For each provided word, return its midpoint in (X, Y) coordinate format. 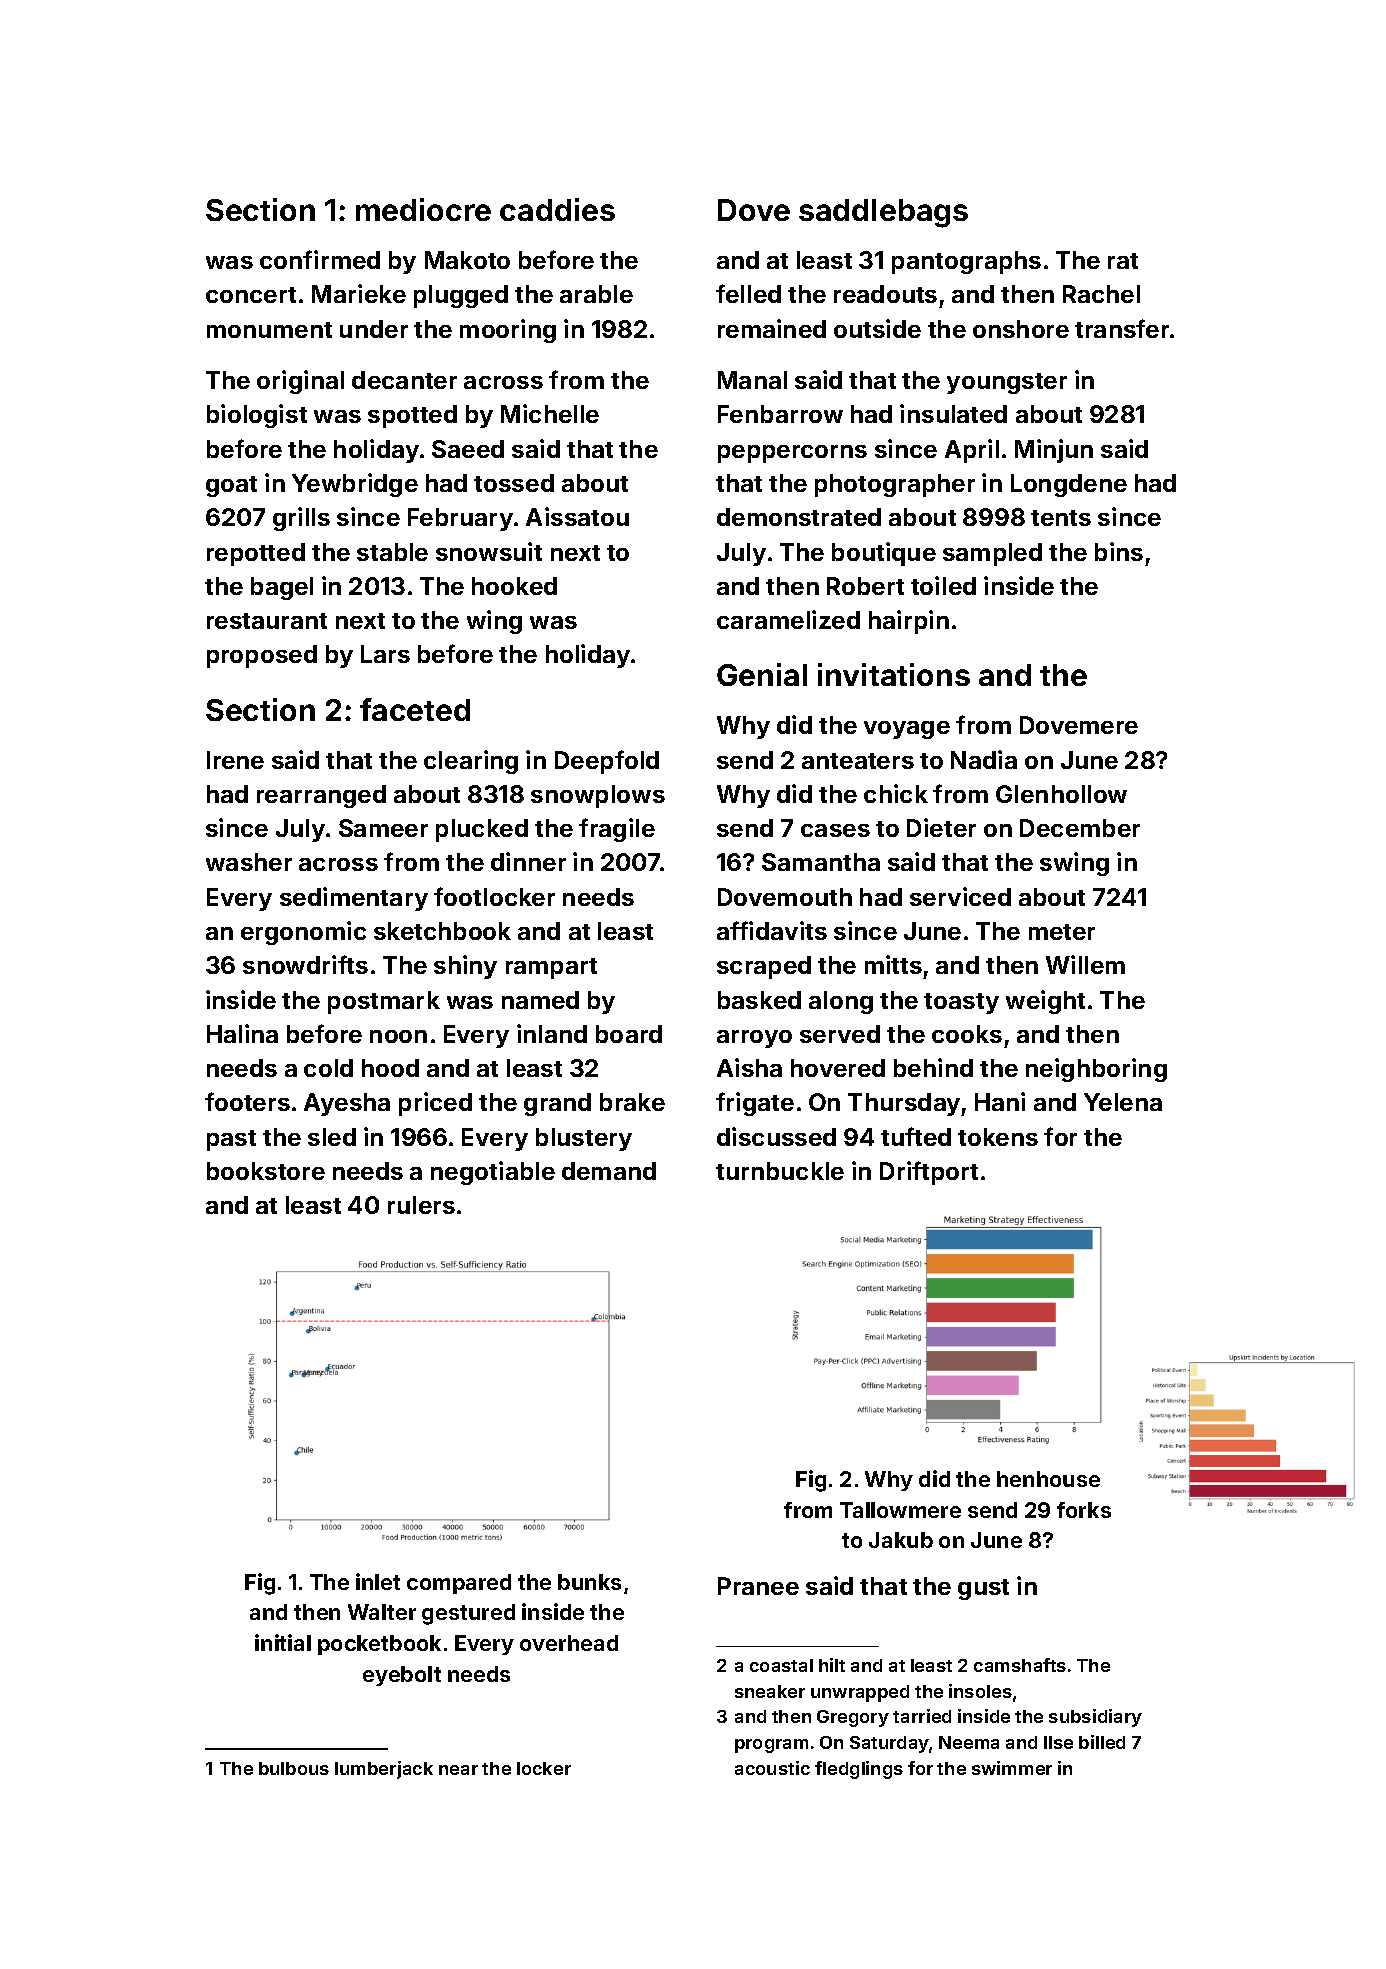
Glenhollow (1061, 794)
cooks (967, 1034)
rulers (421, 1205)
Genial (762, 674)
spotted (412, 416)
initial (283, 1642)
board (629, 1034)
